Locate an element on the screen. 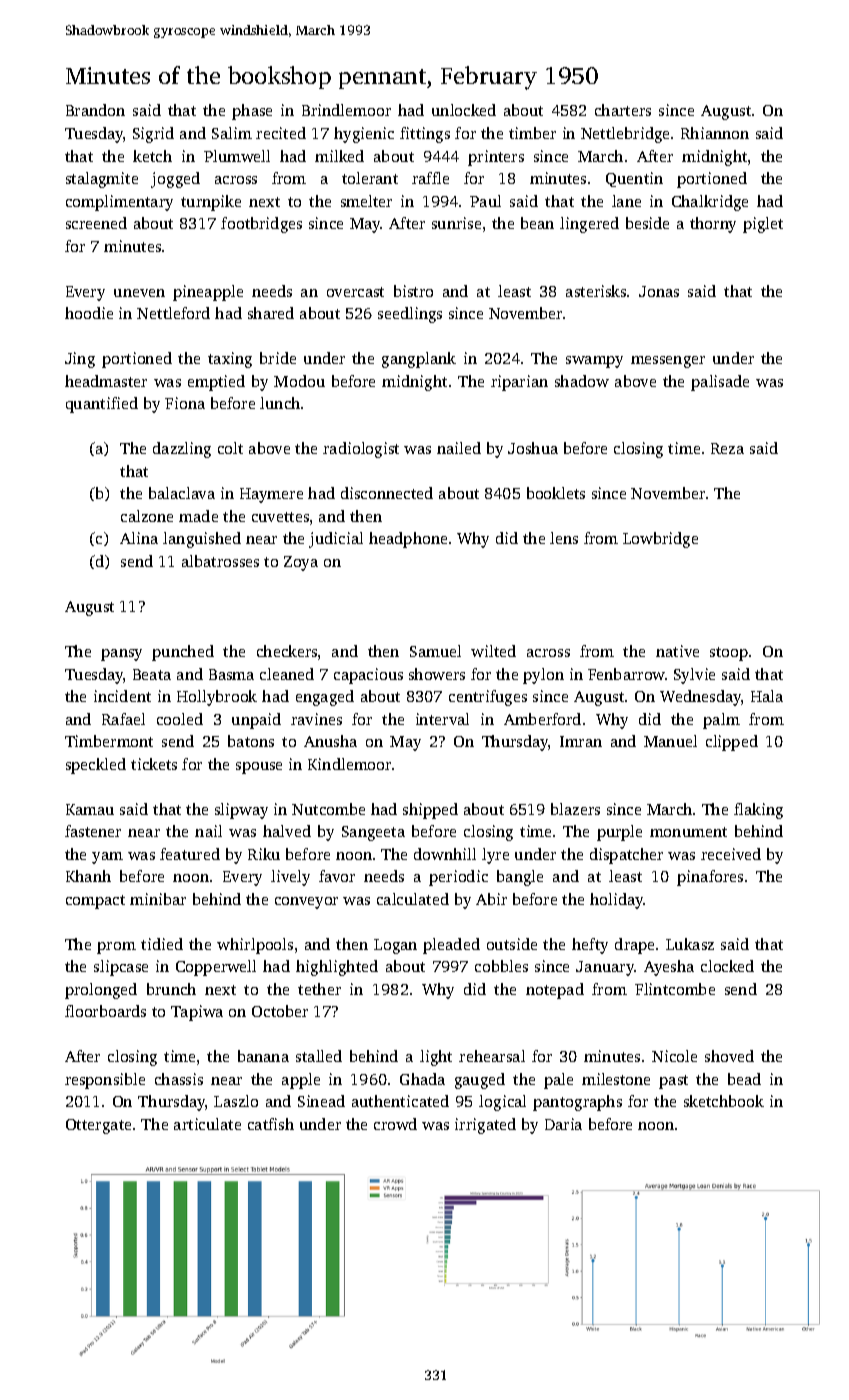 The width and height of the screenshot is (849, 1400). Nutcombe is located at coordinates (328, 809).
